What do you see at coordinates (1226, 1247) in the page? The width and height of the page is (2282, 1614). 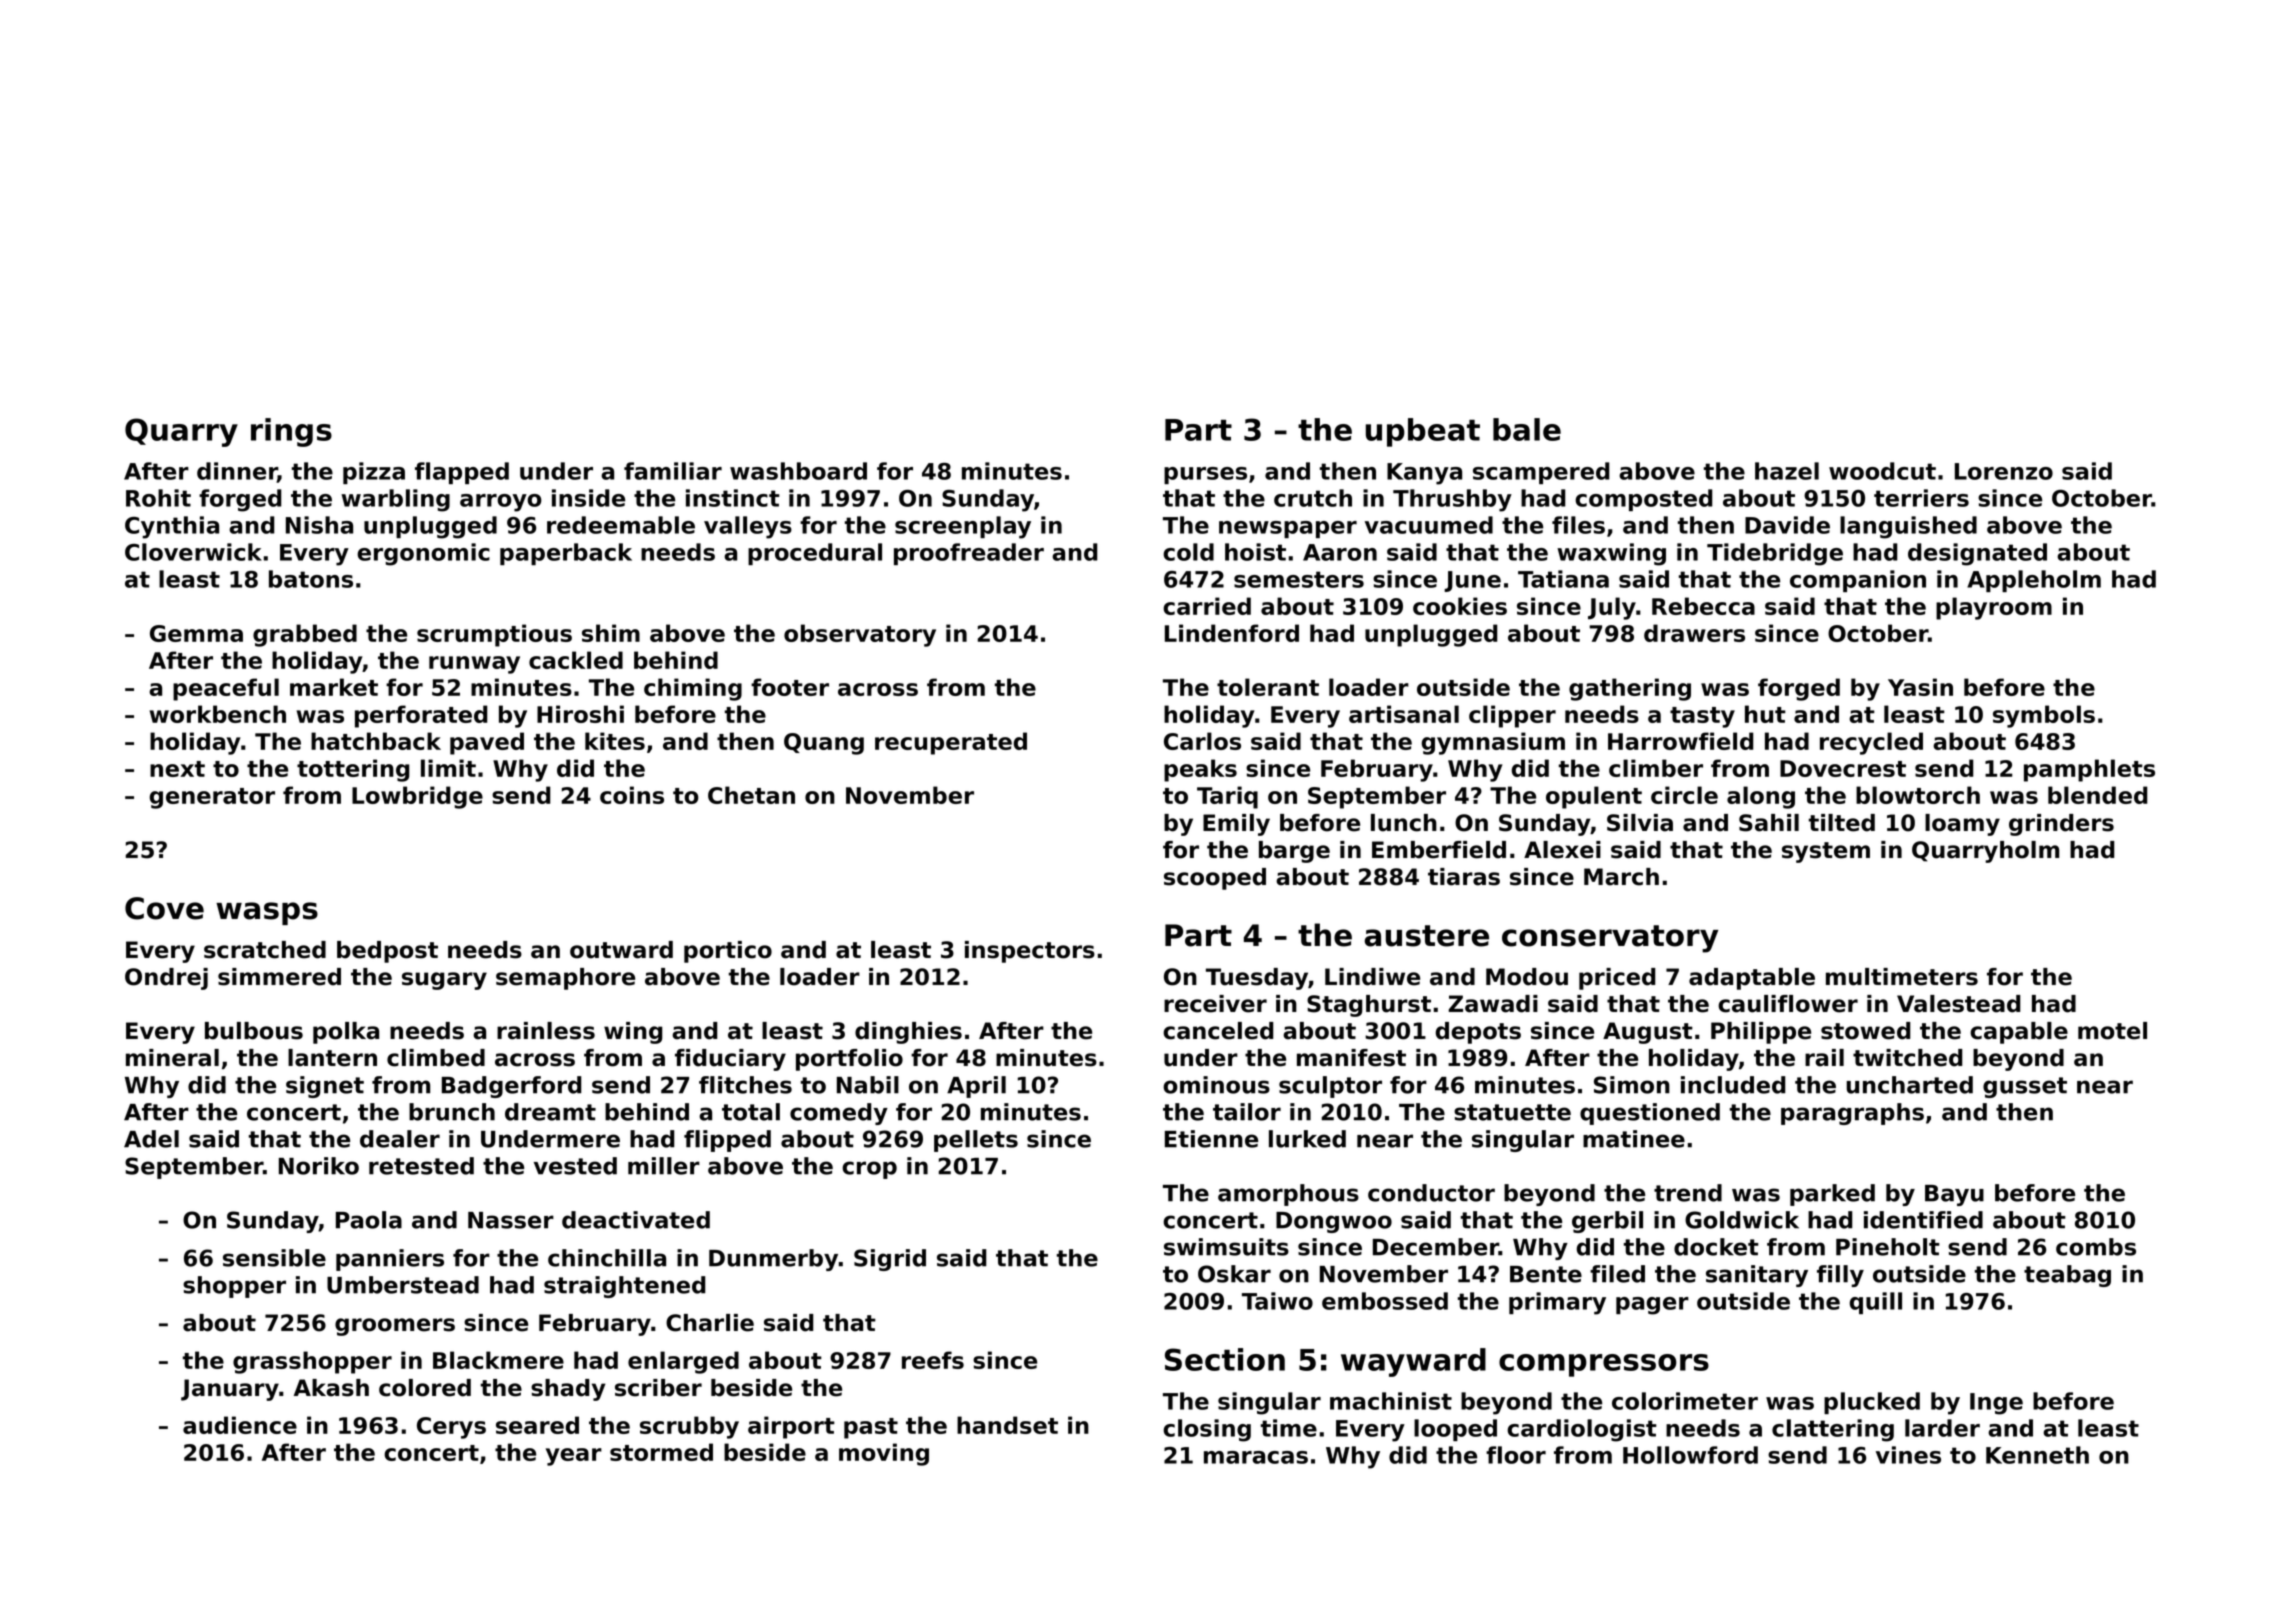 I see `swimsuits` at bounding box center [1226, 1247].
